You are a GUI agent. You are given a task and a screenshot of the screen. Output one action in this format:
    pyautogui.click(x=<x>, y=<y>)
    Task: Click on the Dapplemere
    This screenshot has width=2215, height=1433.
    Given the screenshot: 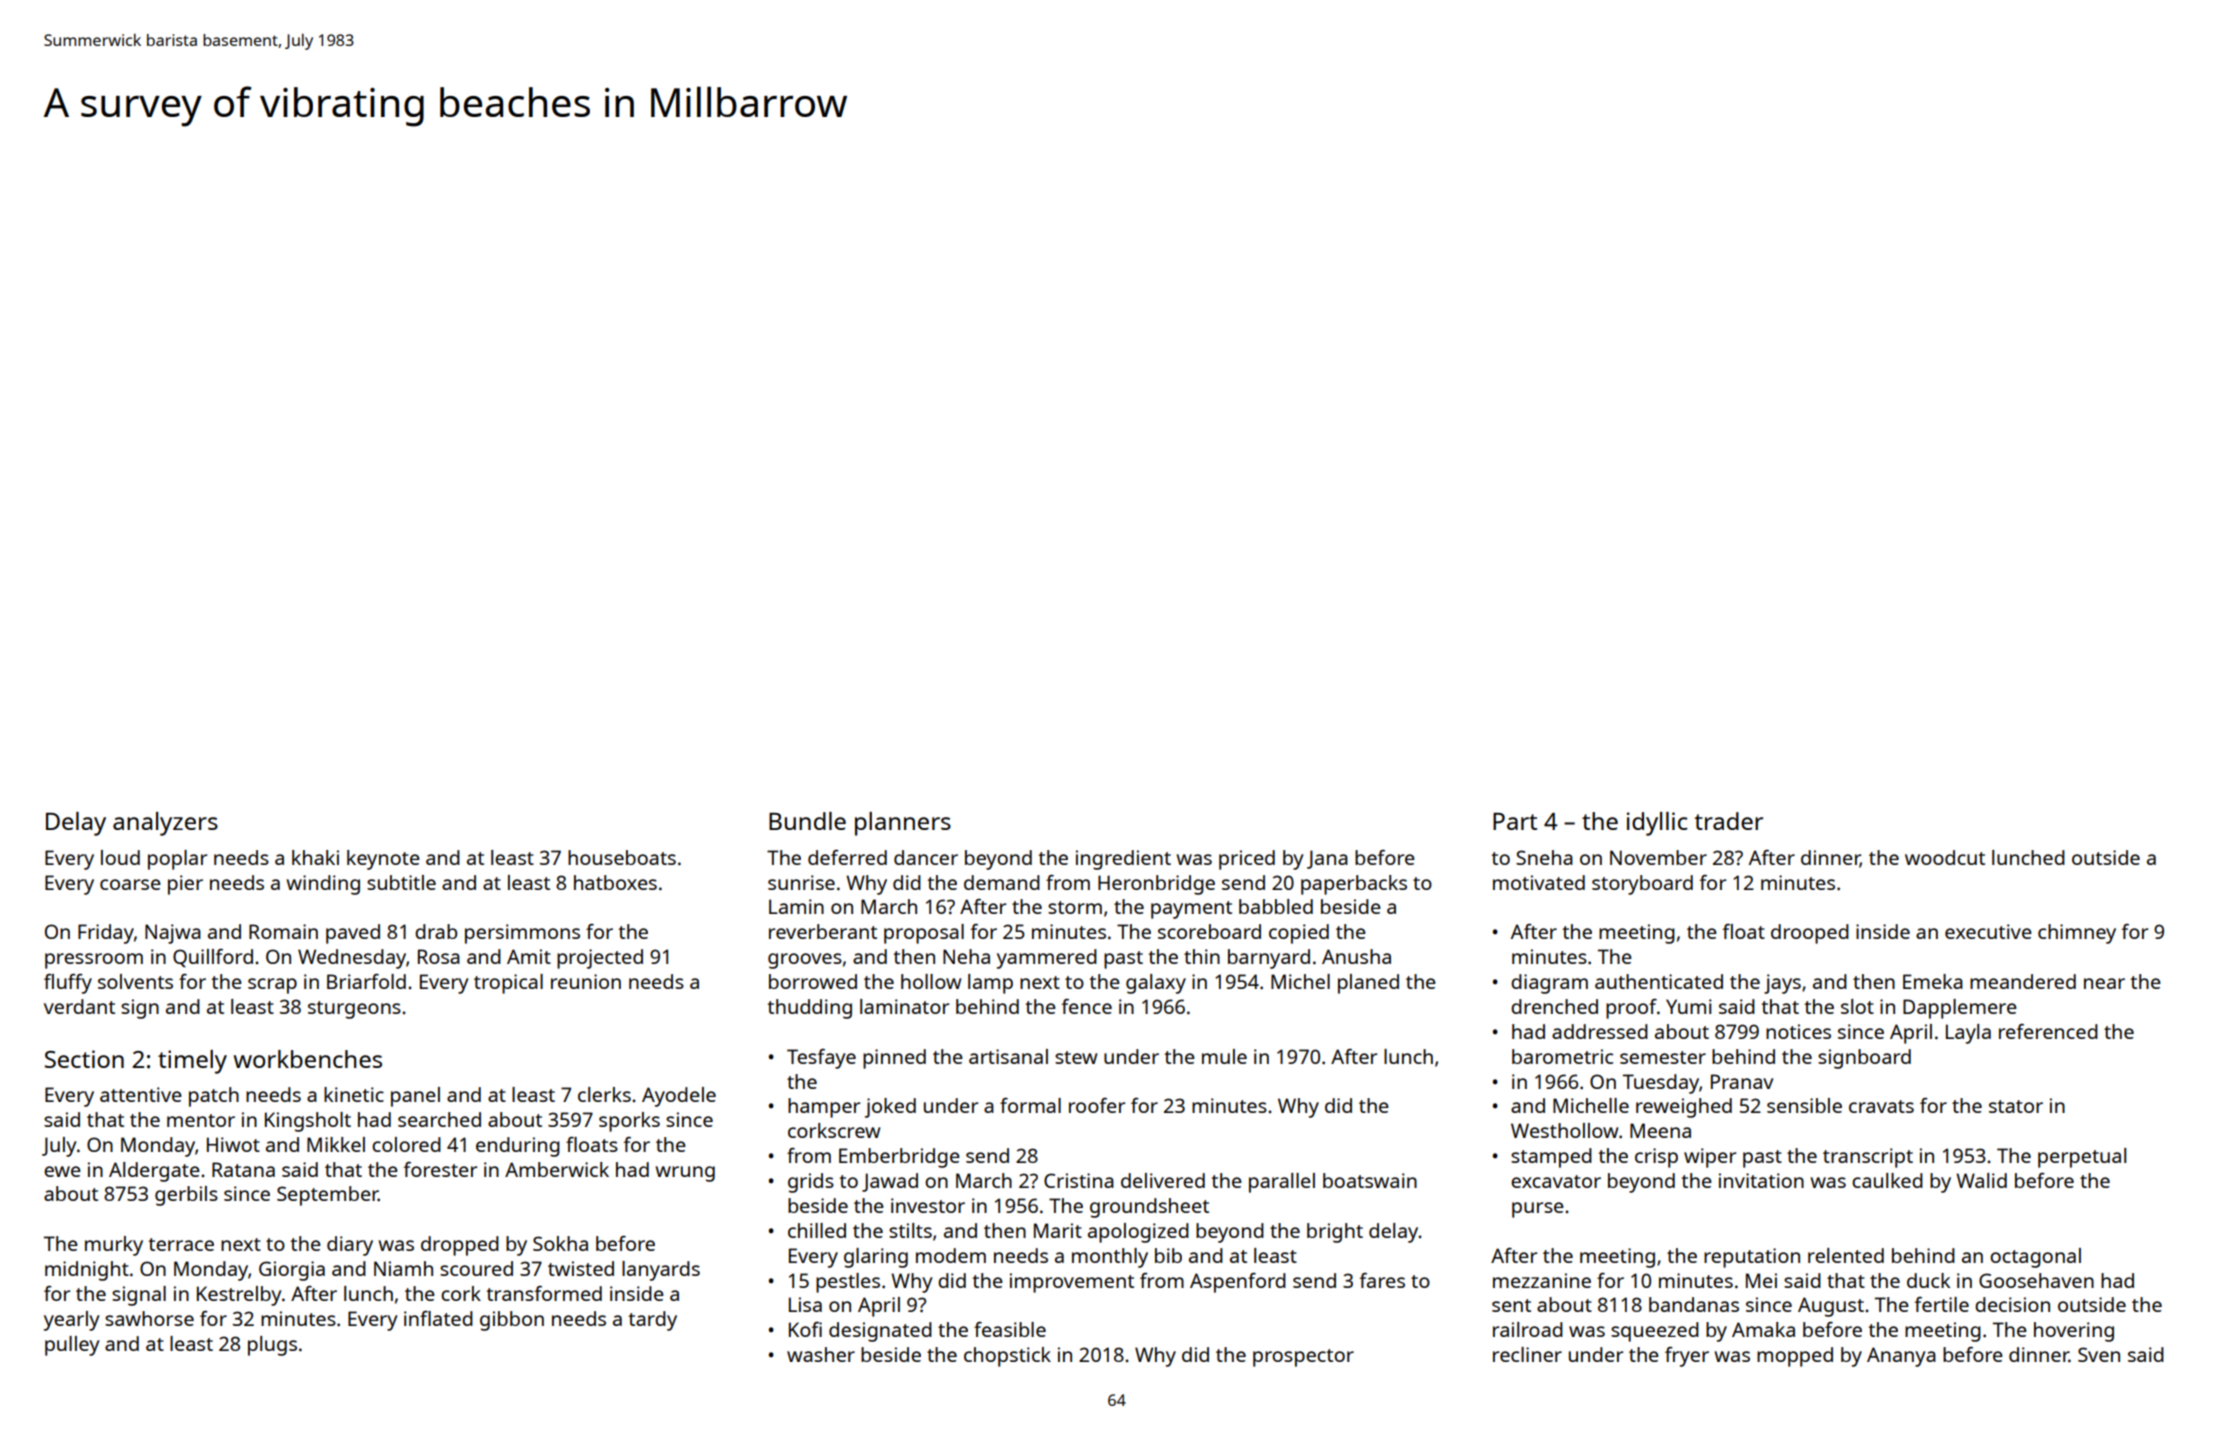 What is the action you would take?
    pyautogui.click(x=1960, y=1009)
